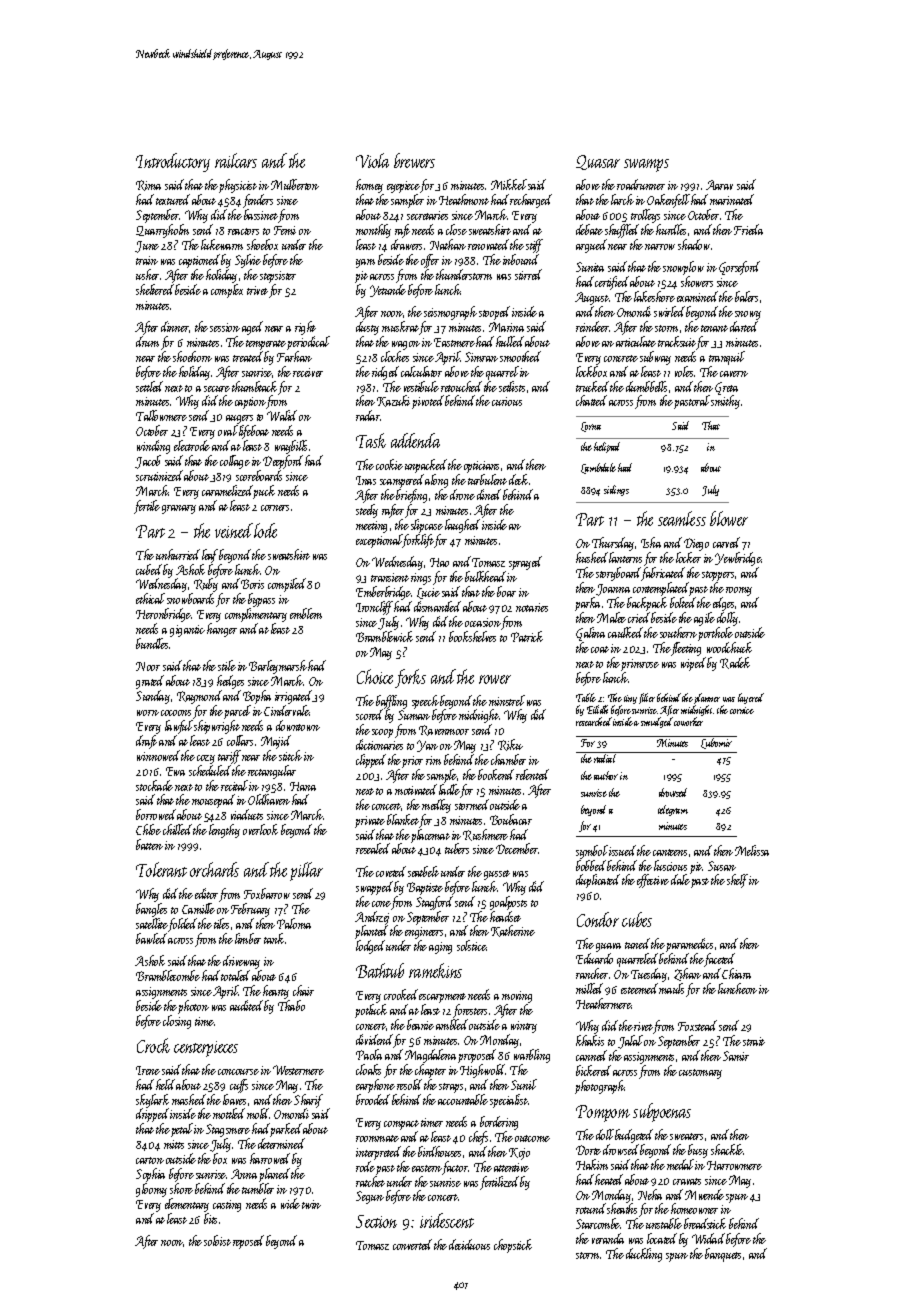 The width and height of the screenshot is (908, 1316). I want to click on Thabo, so click(291, 1005).
